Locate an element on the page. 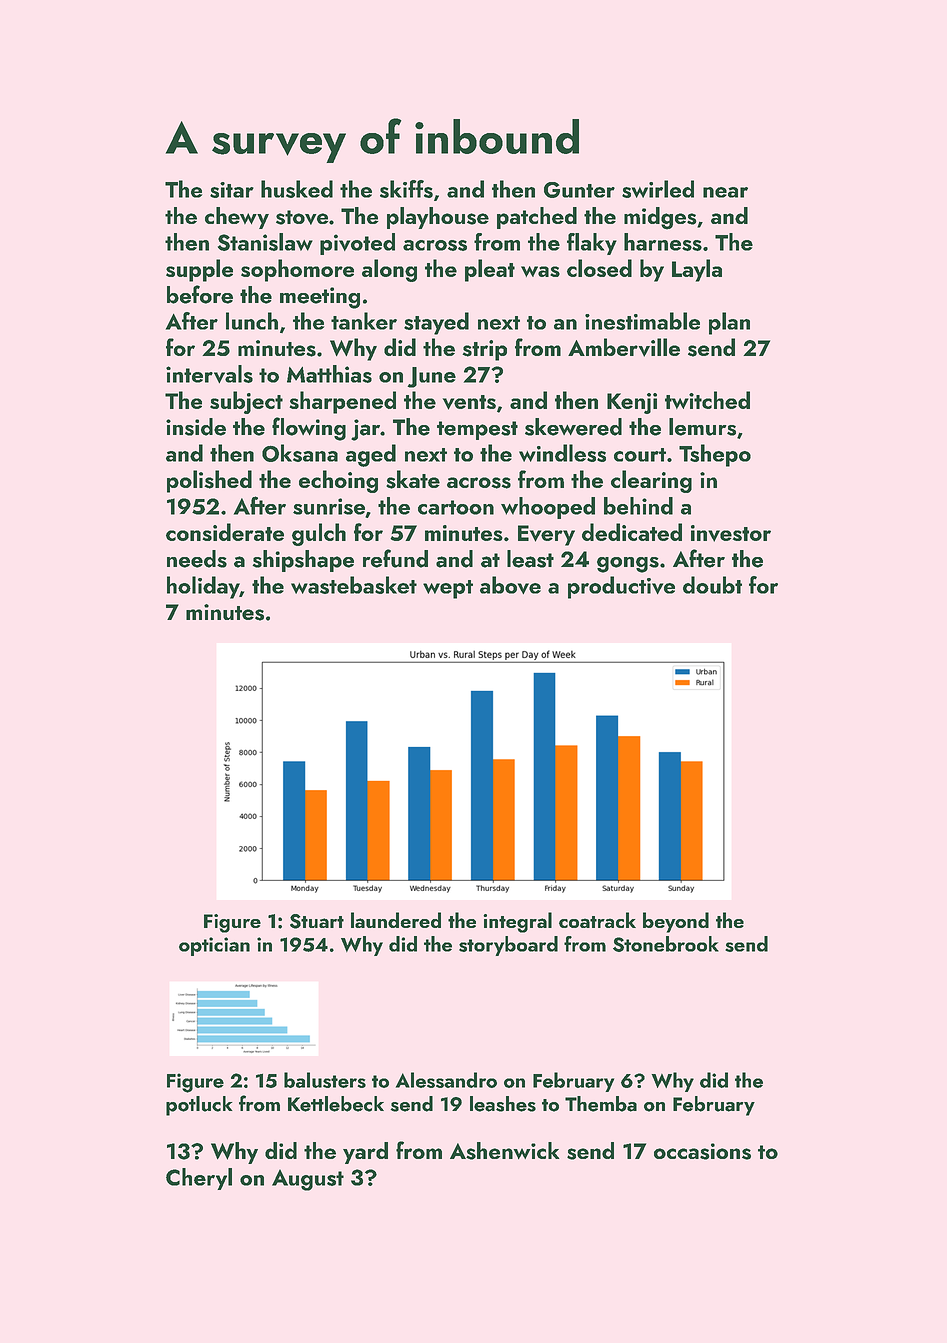 The width and height of the page is (947, 1343). integral is located at coordinates (517, 922).
